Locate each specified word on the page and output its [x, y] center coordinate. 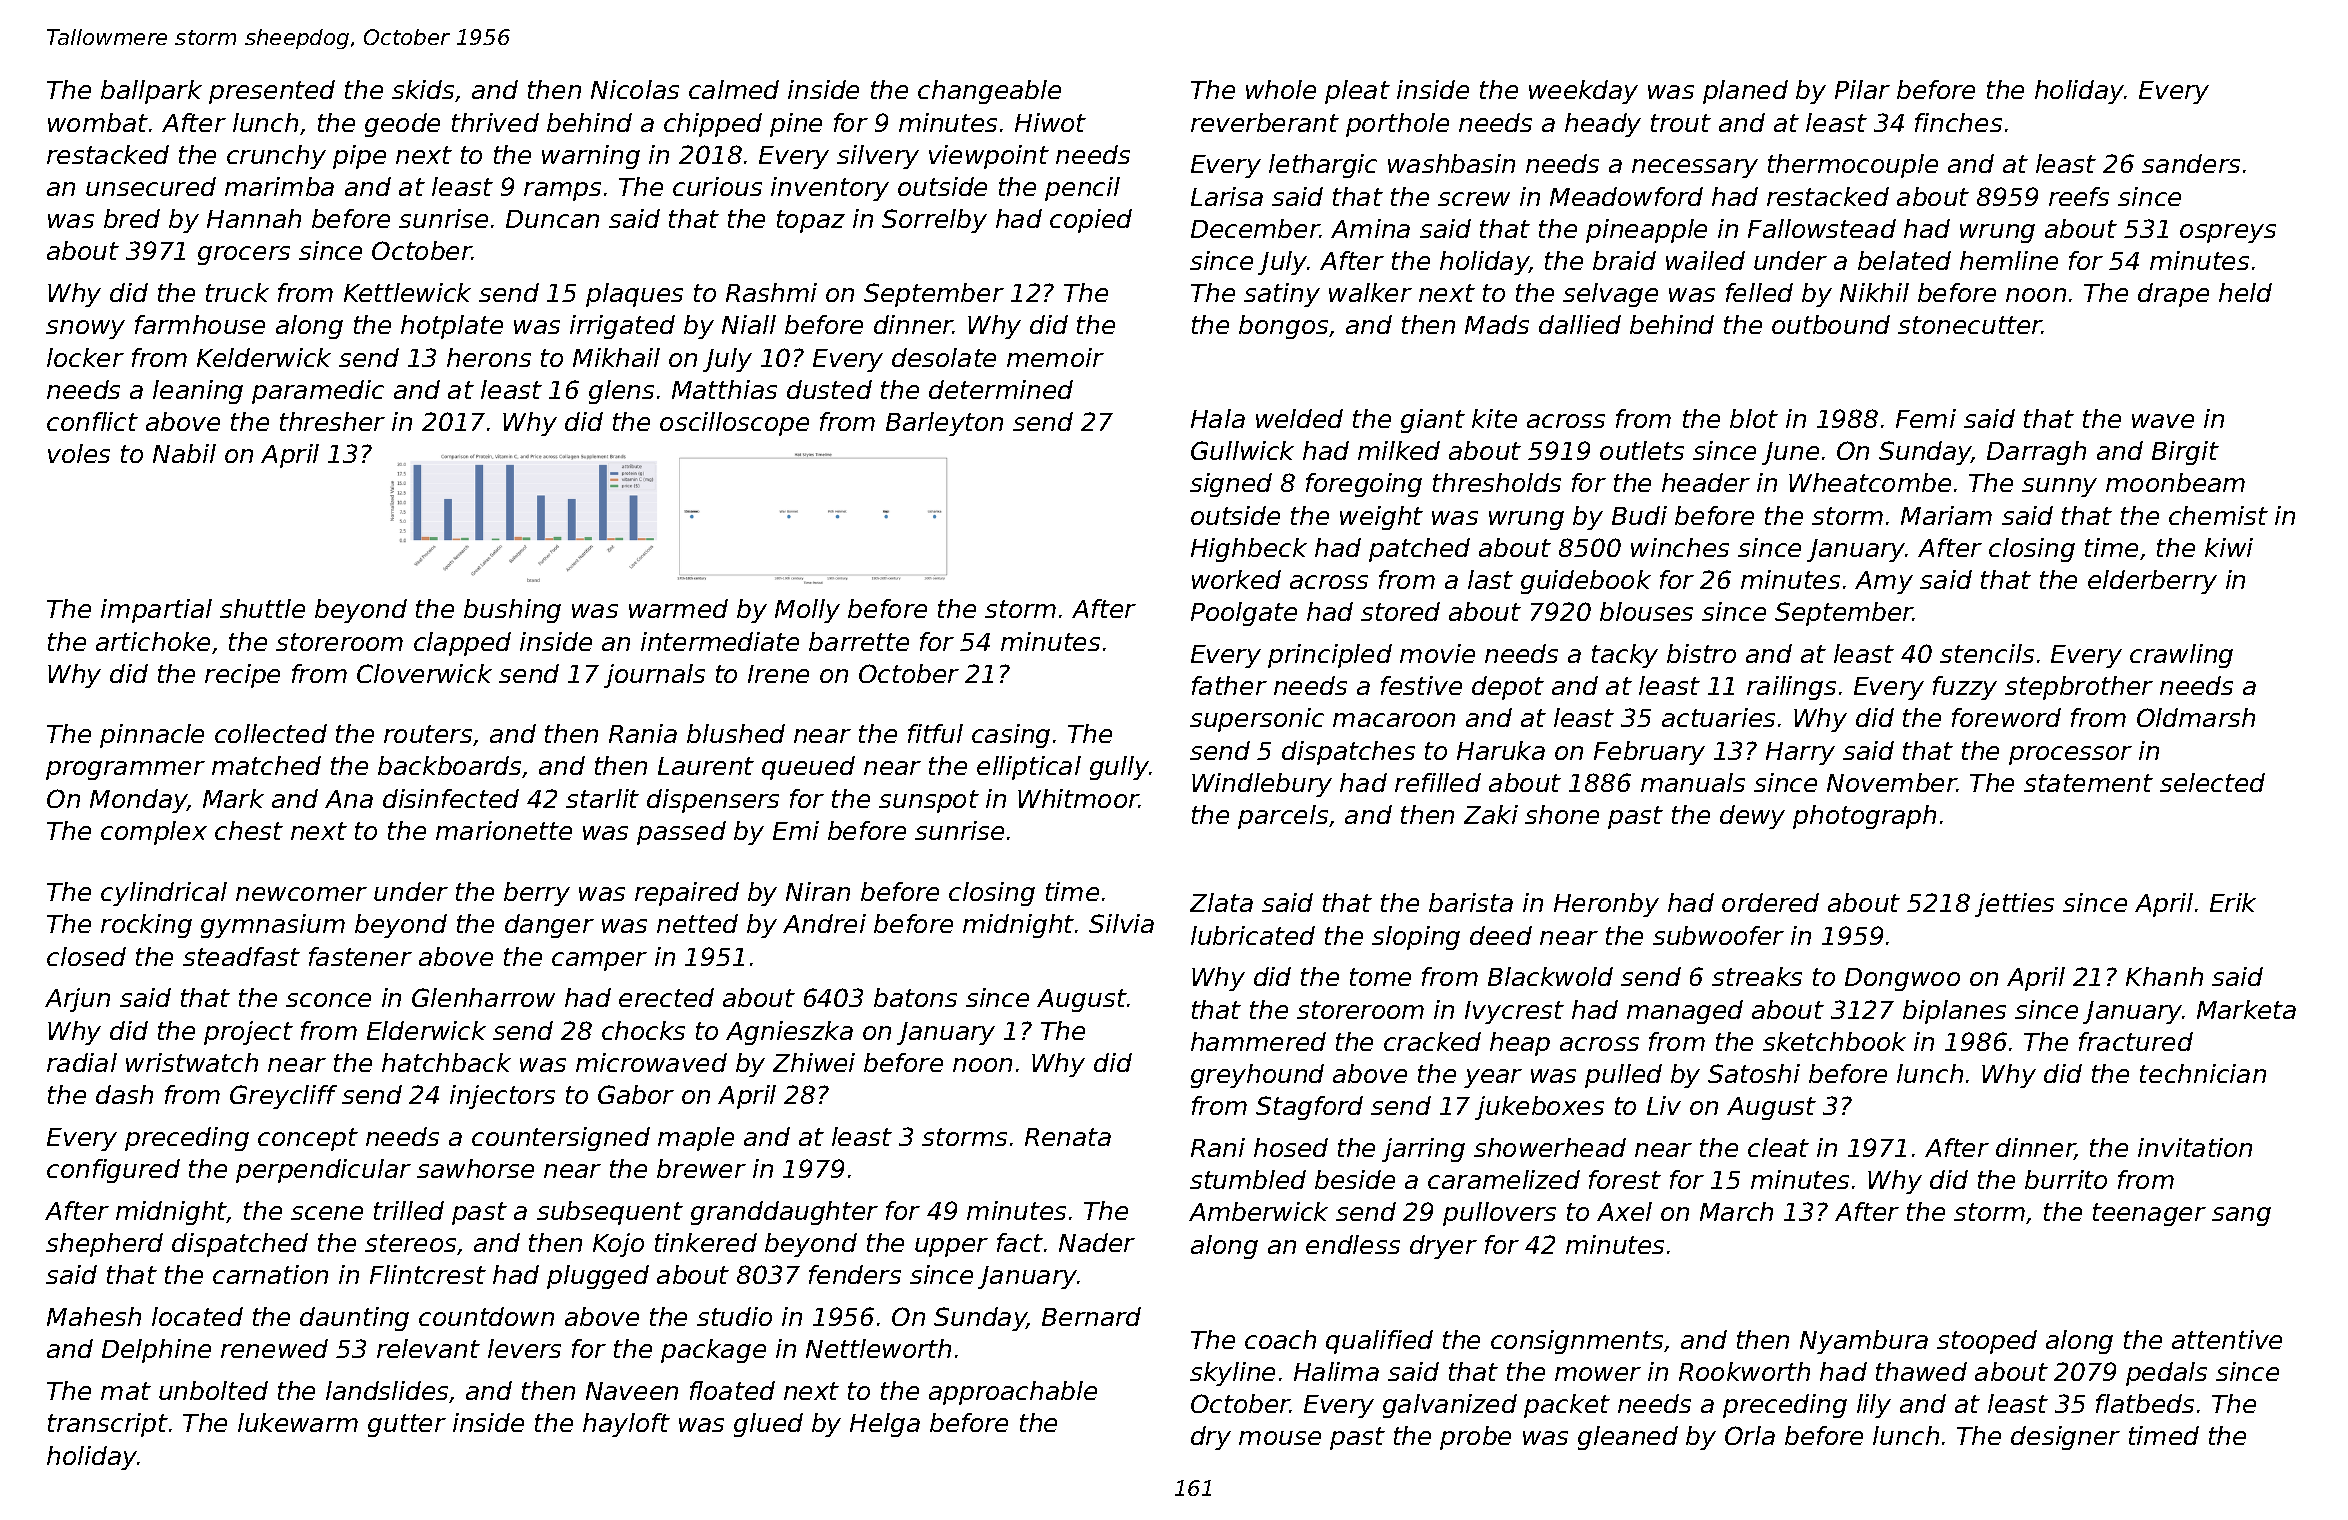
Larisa [1227, 196]
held [2245, 292]
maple [696, 1139]
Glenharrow [483, 997]
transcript [108, 1425]
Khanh [2164, 976]
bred [132, 218]
